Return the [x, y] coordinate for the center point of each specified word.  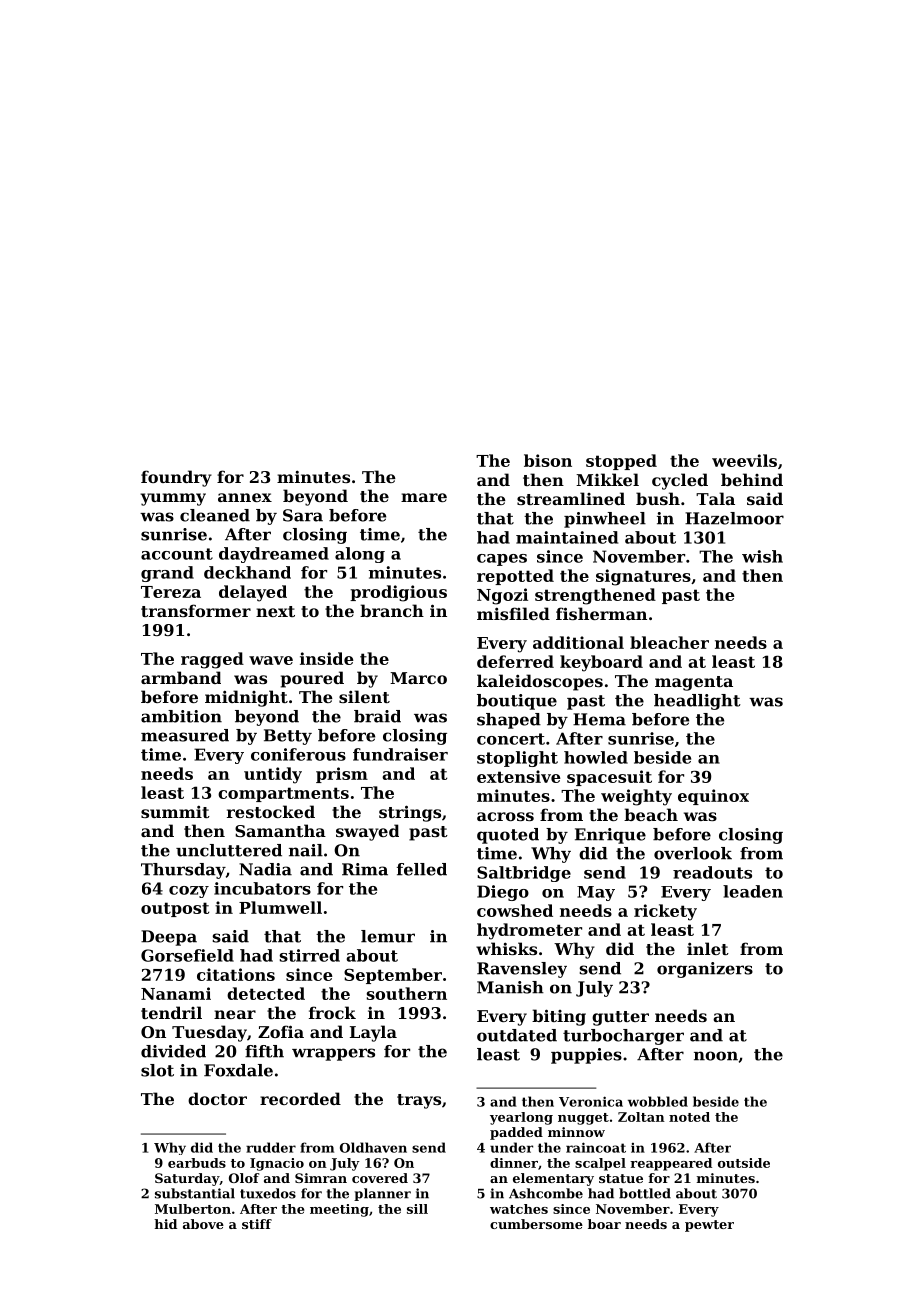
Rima [365, 869]
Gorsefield [187, 955]
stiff [257, 1224]
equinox [713, 797]
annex [245, 497]
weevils [744, 460]
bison [548, 460]
